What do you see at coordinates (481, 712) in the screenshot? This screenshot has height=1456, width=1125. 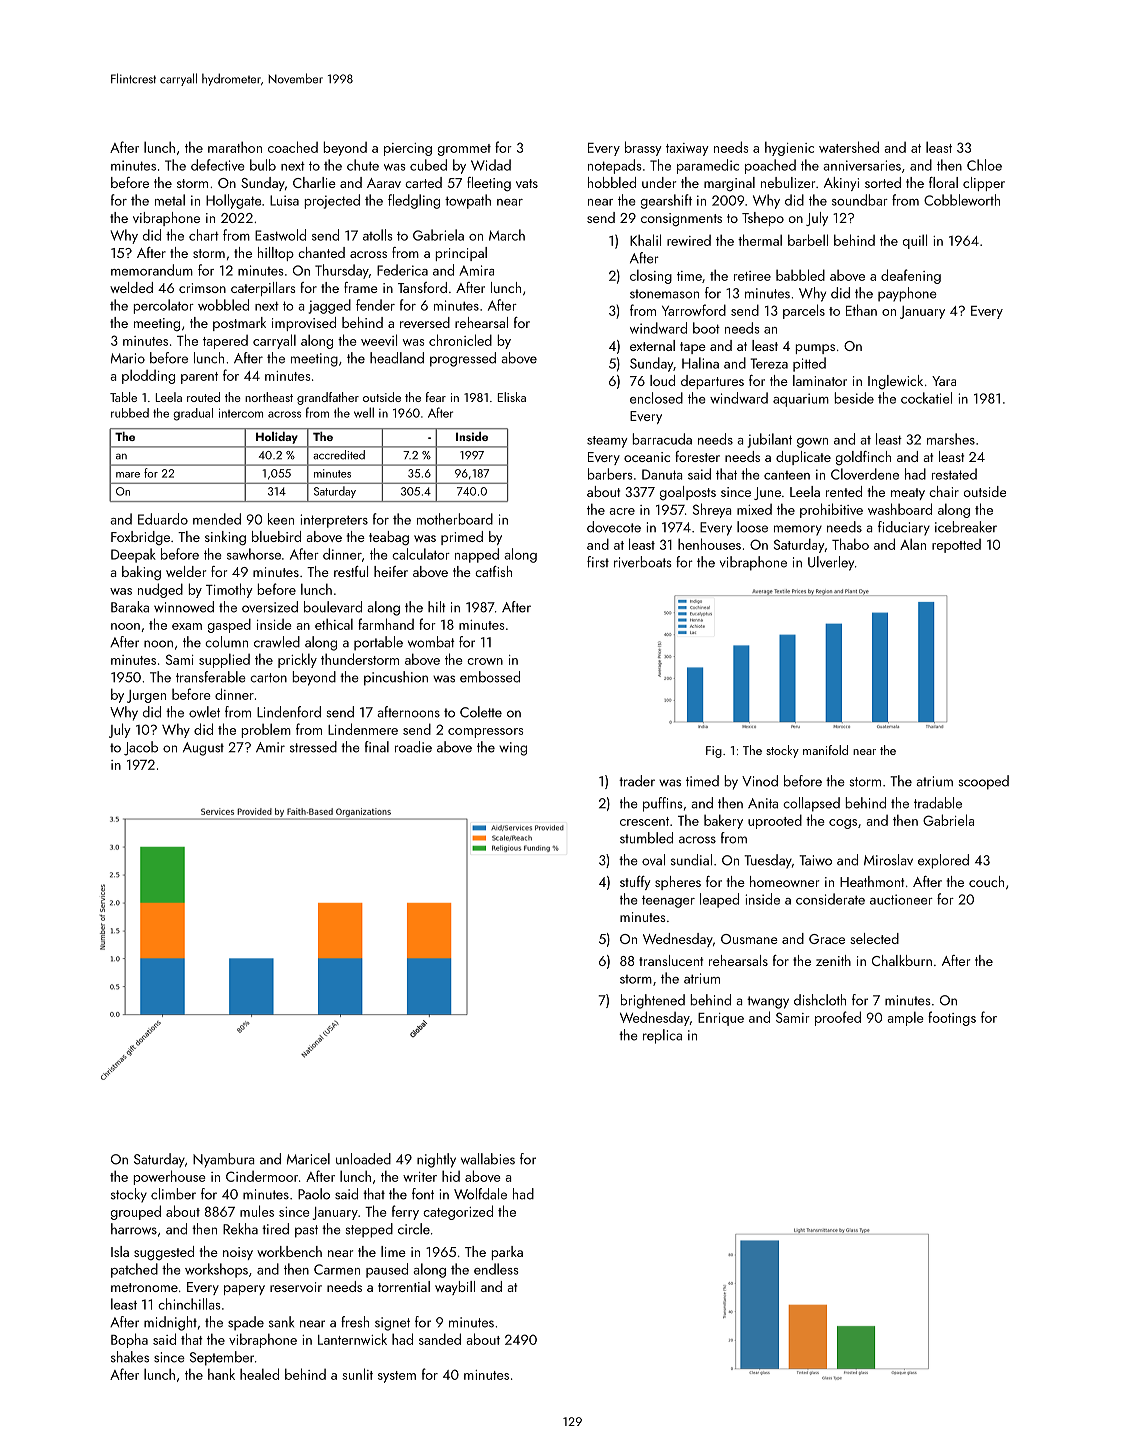 I see `Colette` at bounding box center [481, 712].
